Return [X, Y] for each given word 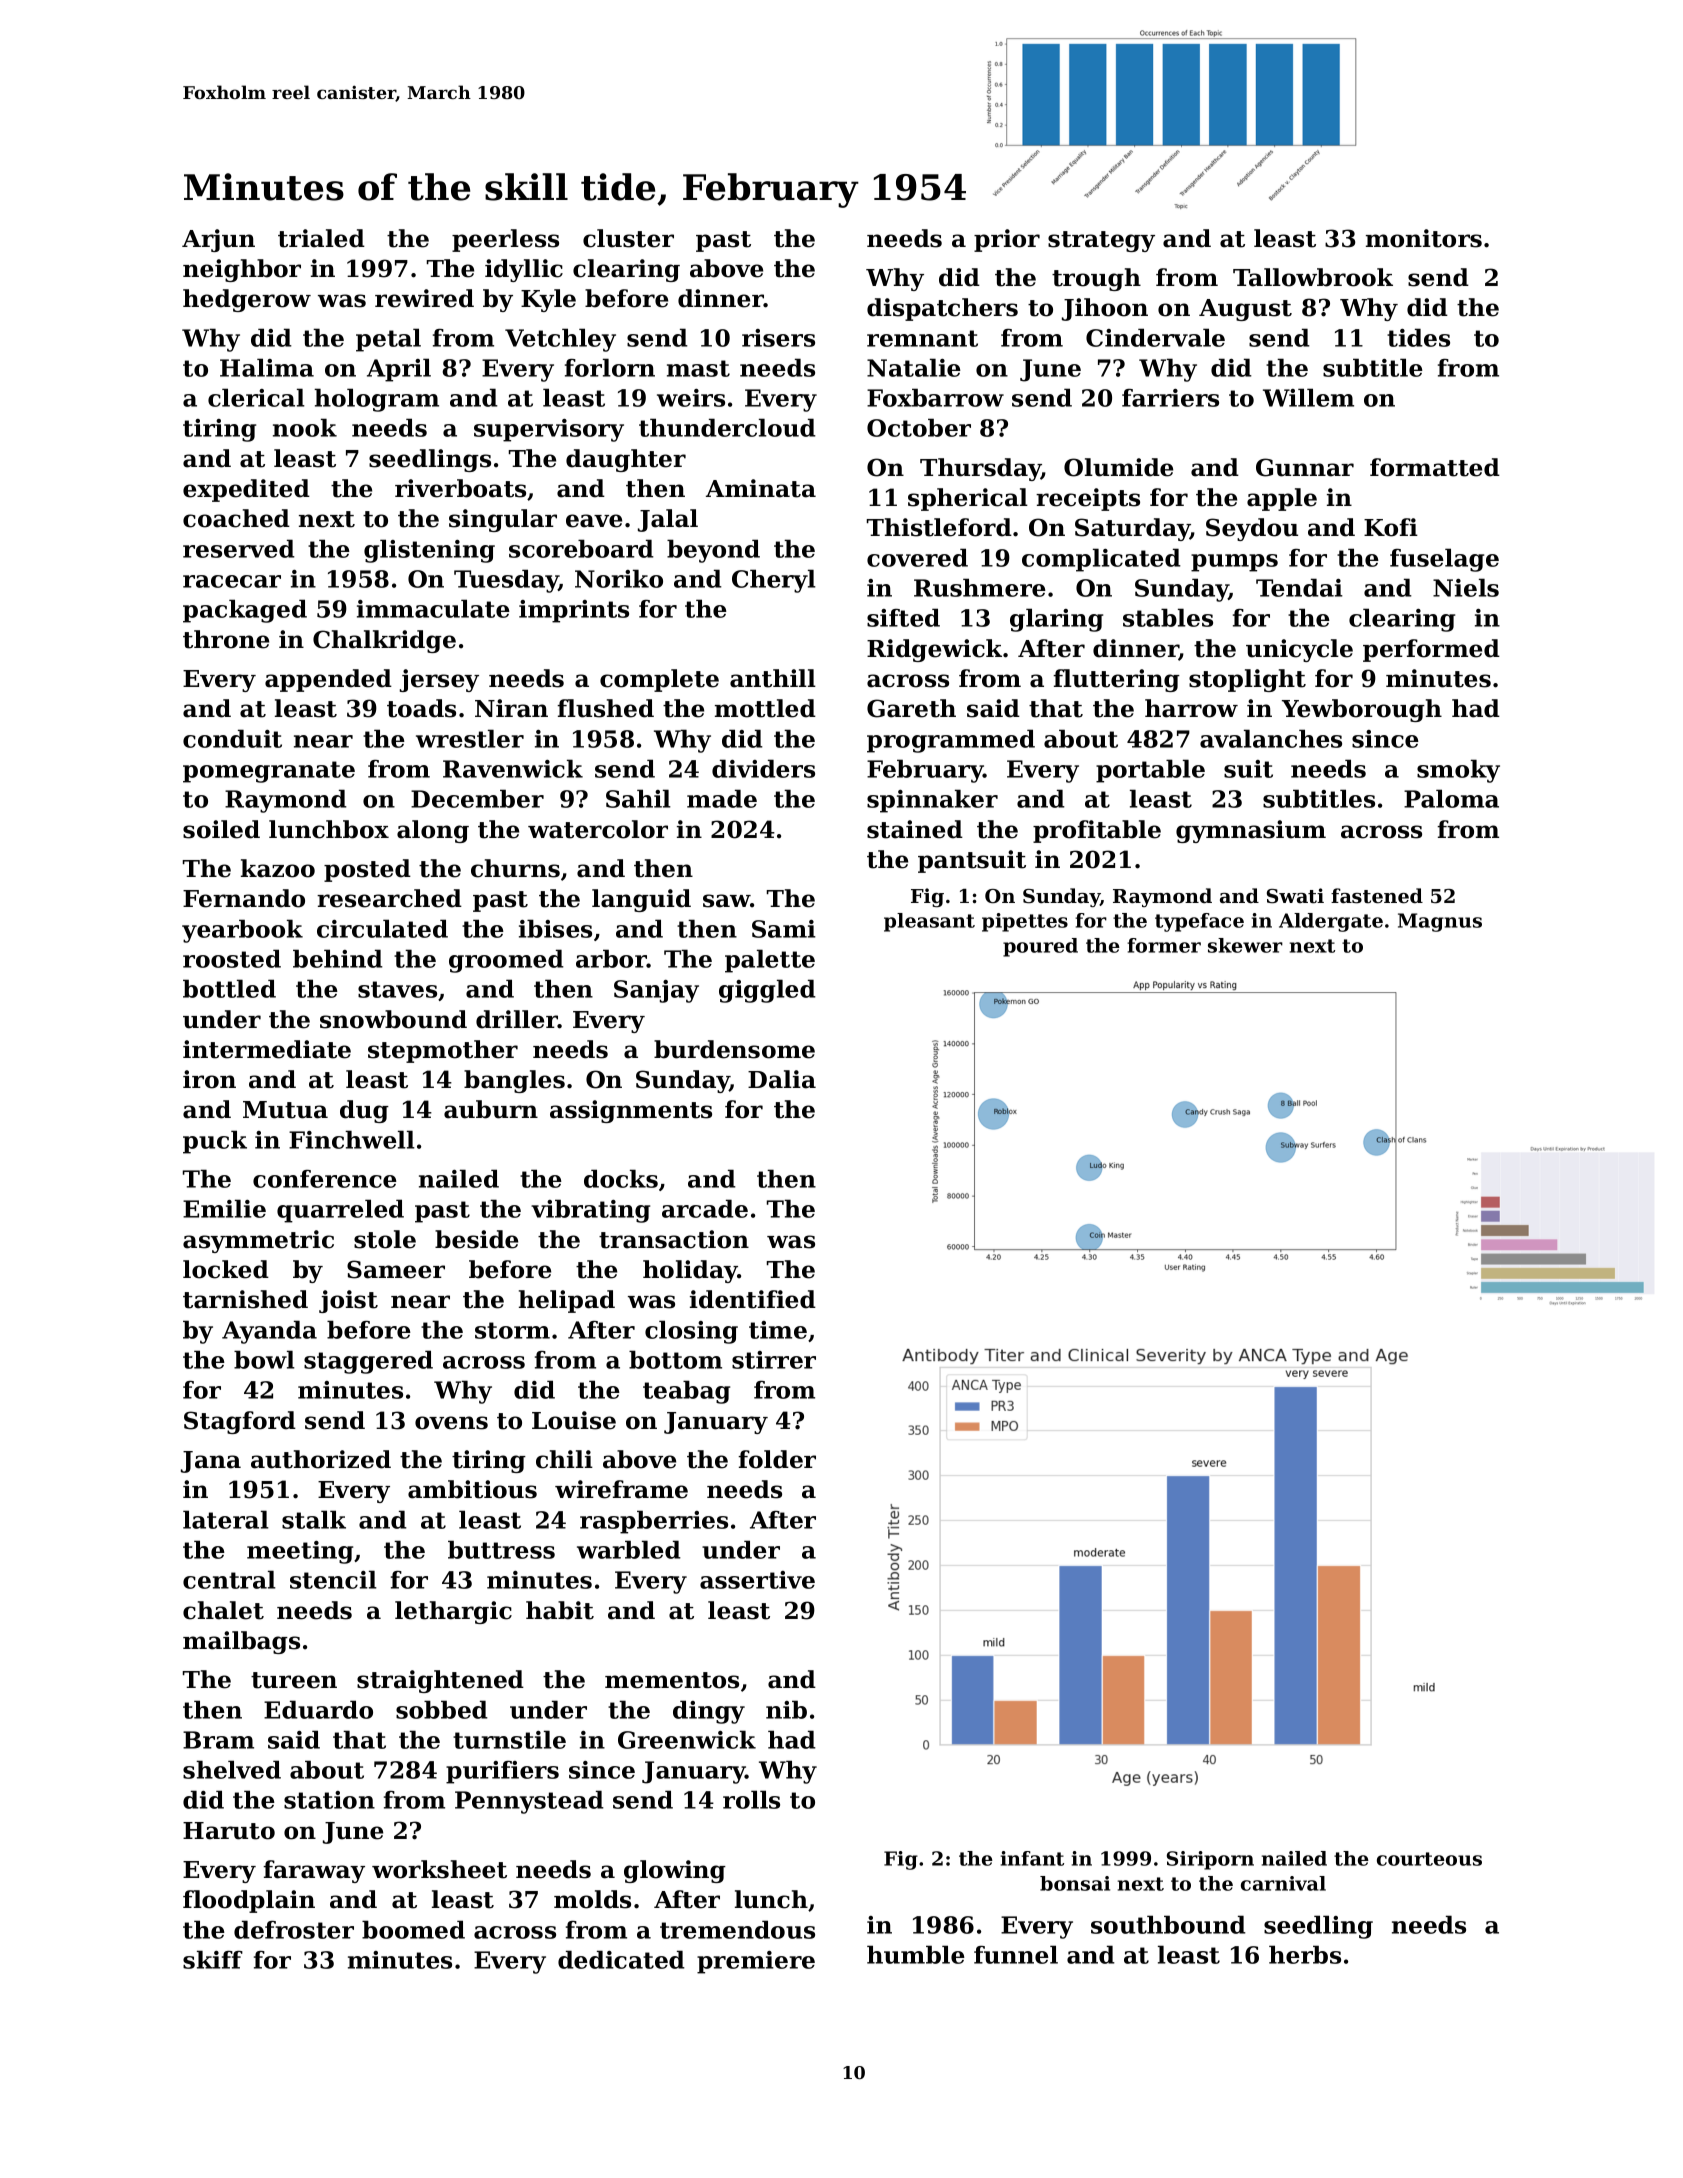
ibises [555, 928]
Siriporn [1210, 1860]
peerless [505, 240]
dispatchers [942, 309]
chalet [223, 1610]
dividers [763, 768]
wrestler [470, 738]
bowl [264, 1359]
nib [786, 1709]
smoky [1458, 771]
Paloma [1451, 798]
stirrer [774, 1360]
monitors [1424, 238]
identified [753, 1299]
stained [915, 829]
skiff [213, 1959]
